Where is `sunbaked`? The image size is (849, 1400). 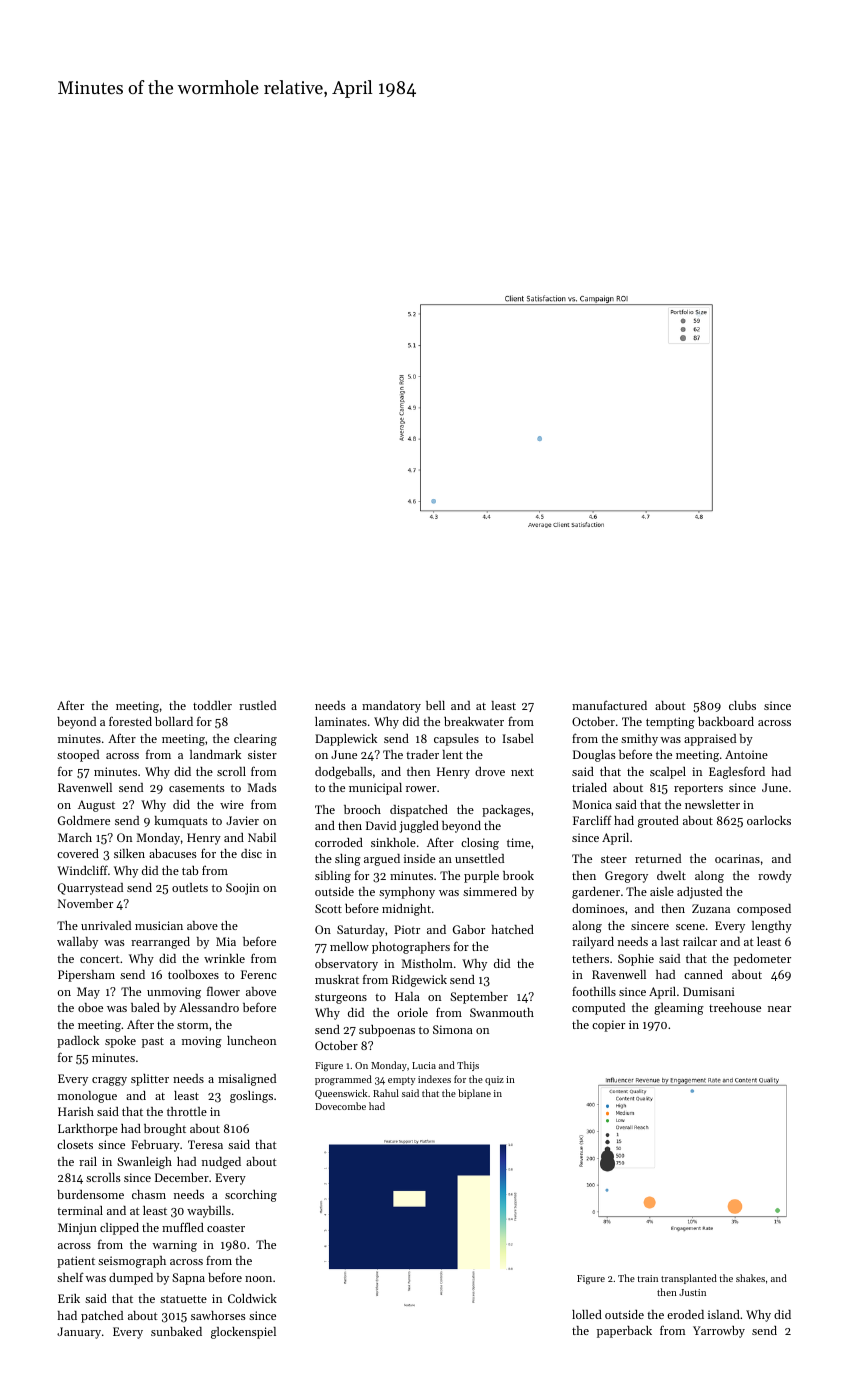 sunbaked is located at coordinates (176, 1331).
